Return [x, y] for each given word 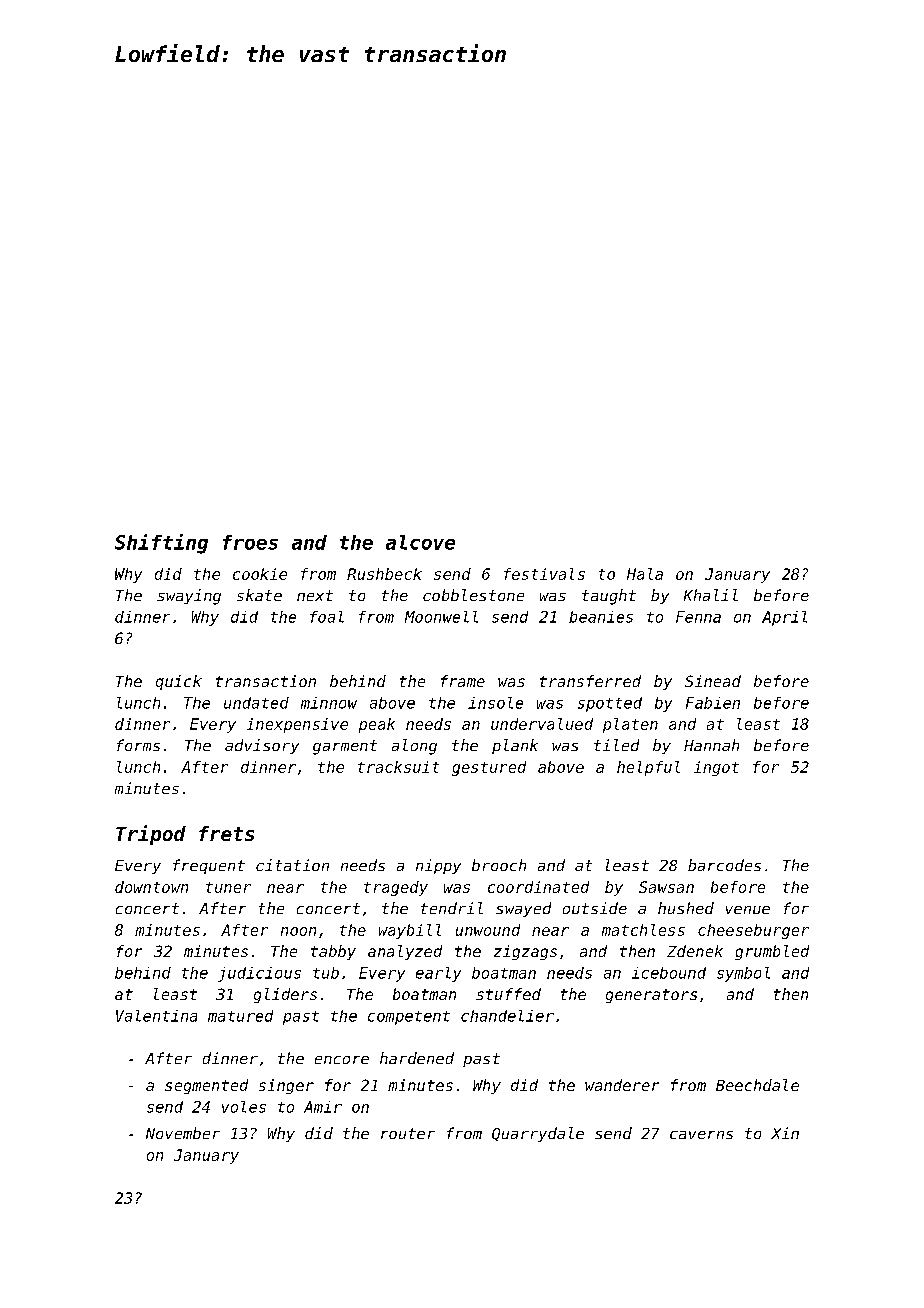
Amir [323, 1107]
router [408, 1133]
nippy [438, 866]
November [183, 1133]
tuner [228, 887]
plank [515, 746]
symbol [743, 974]
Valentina [156, 1016]
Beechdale [757, 1085]
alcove [420, 542]
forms [138, 745]
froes [250, 542]
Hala [645, 574]
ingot [716, 768]
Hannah [711, 745]
